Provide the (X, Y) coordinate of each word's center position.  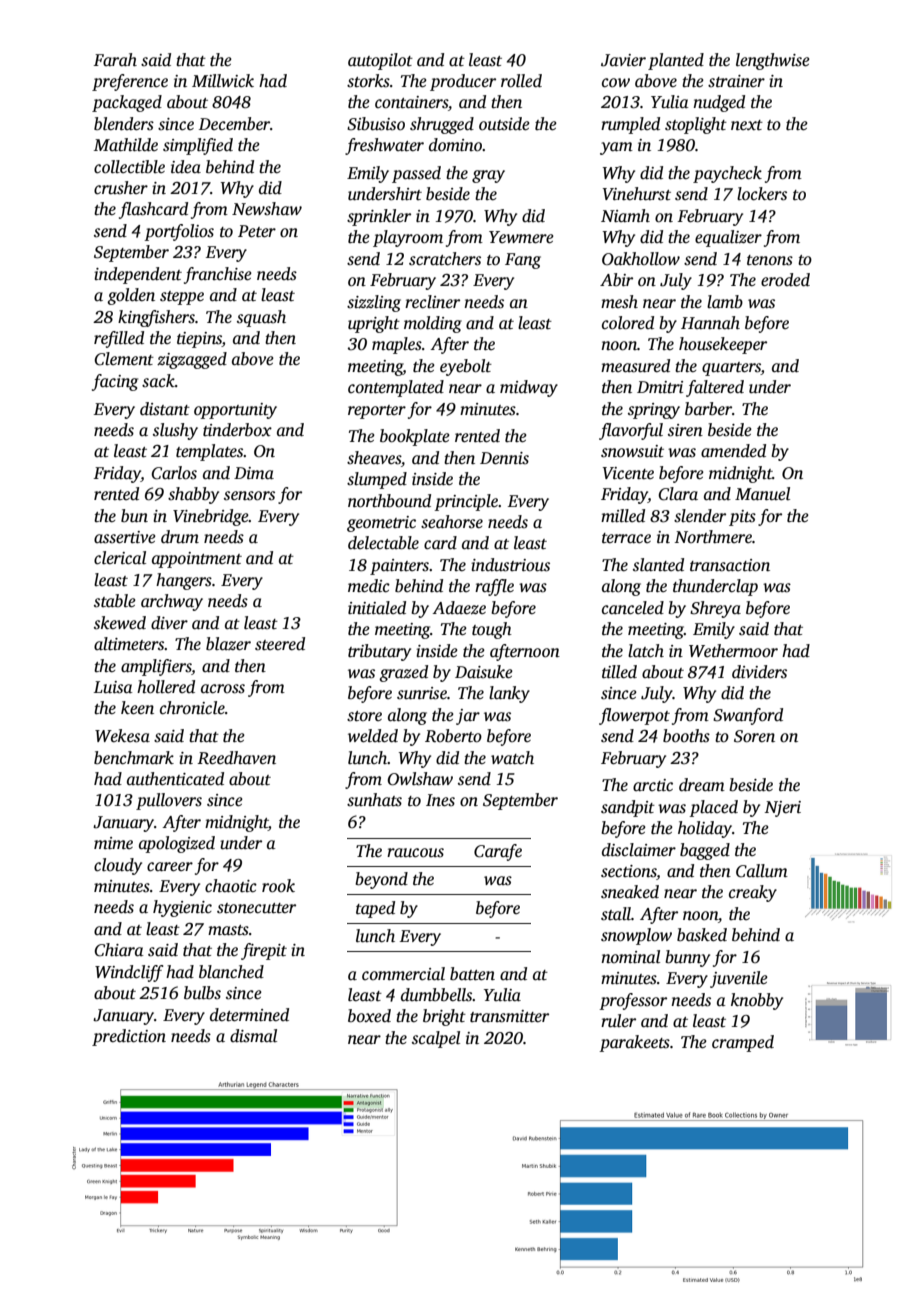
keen (137, 708)
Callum (762, 871)
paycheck (727, 174)
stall (616, 914)
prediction (129, 1037)
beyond (381, 880)
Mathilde (126, 145)
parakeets (634, 1043)
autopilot (380, 61)
